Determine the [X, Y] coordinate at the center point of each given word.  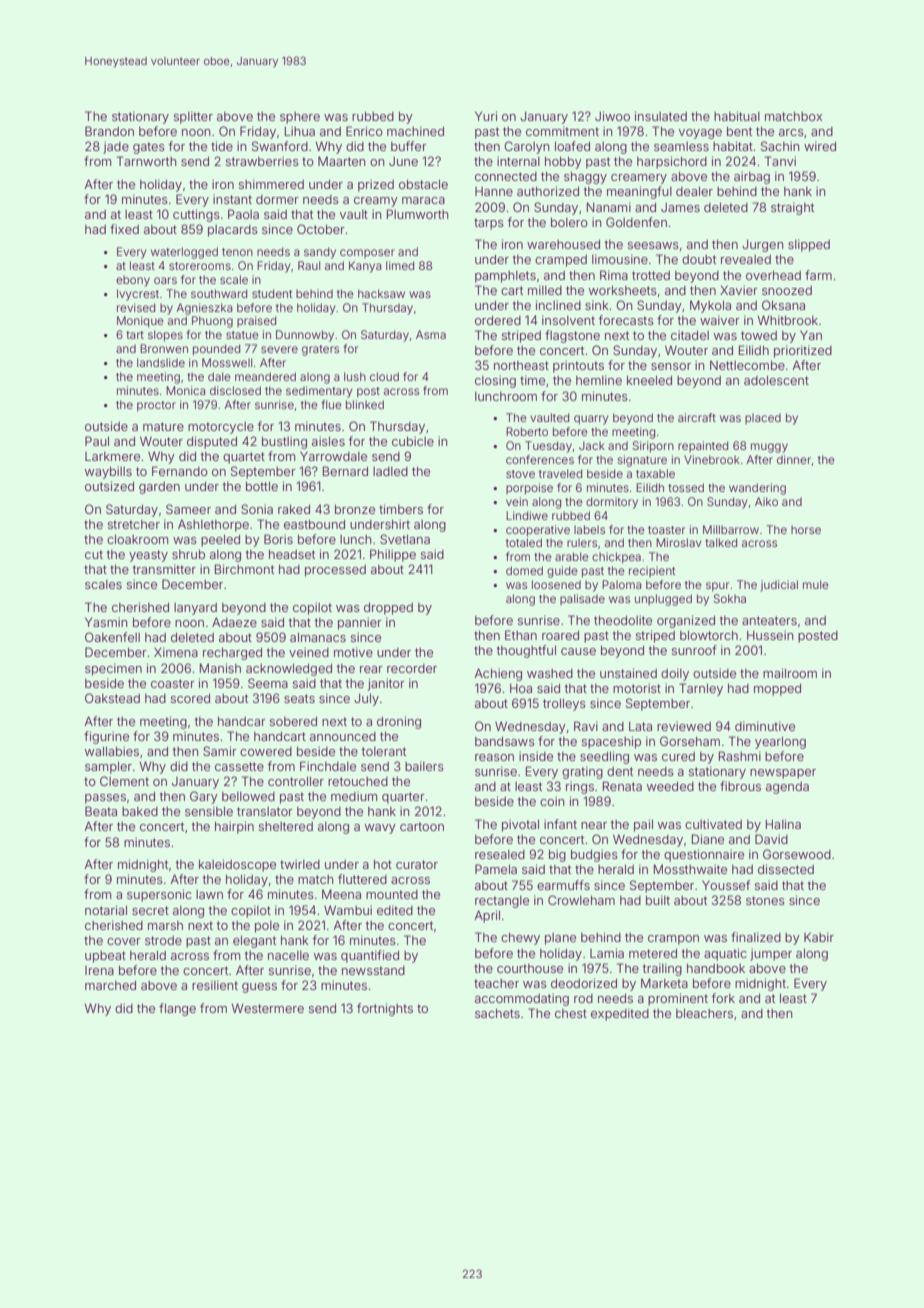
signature [642, 461]
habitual [737, 116]
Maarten [341, 161]
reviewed [684, 726]
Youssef [726, 885]
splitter [193, 117]
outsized [109, 486]
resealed [500, 854]
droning [399, 722]
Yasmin [106, 622]
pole [267, 927]
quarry [591, 420]
